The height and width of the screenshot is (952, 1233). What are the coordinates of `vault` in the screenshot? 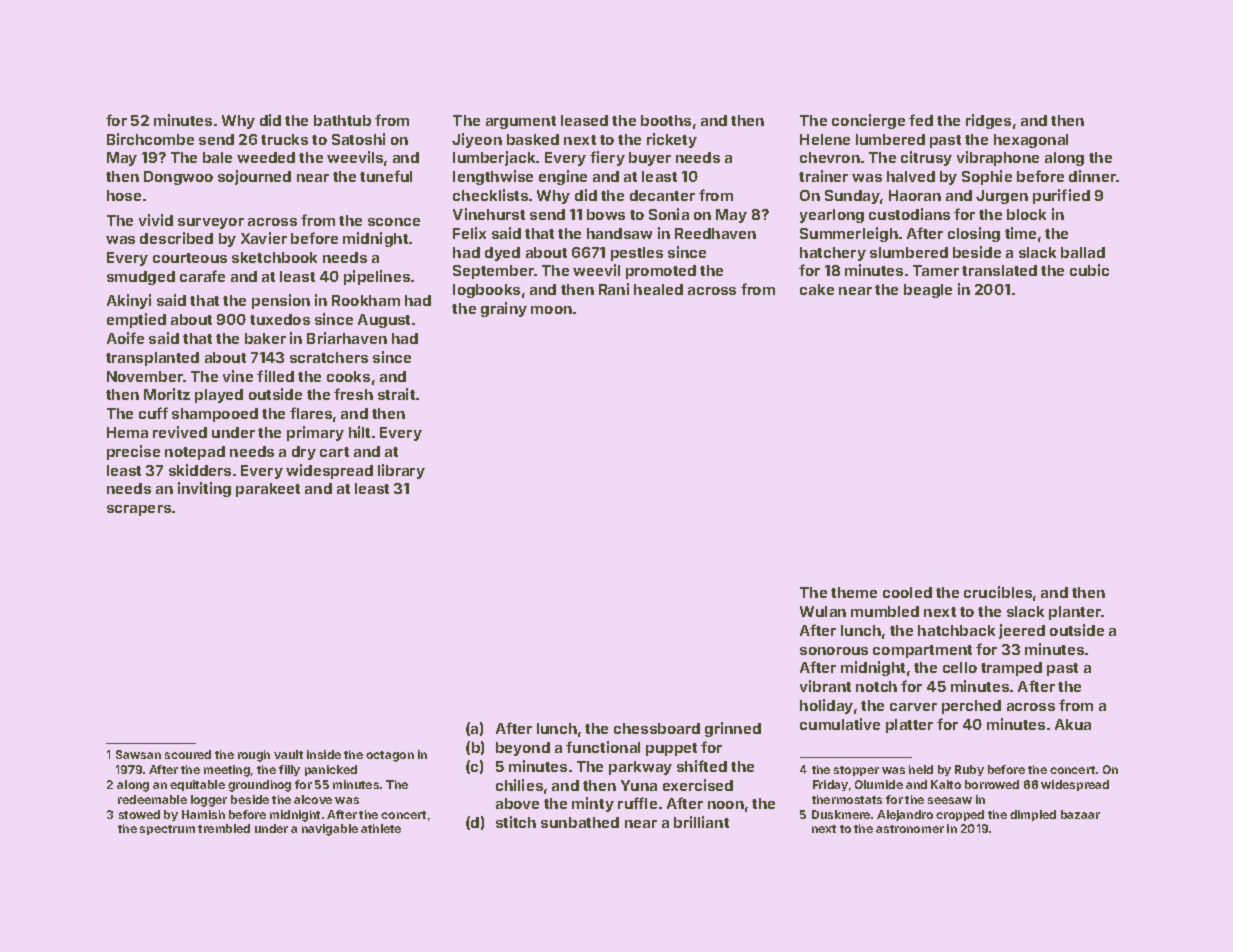 It's located at (288, 754).
